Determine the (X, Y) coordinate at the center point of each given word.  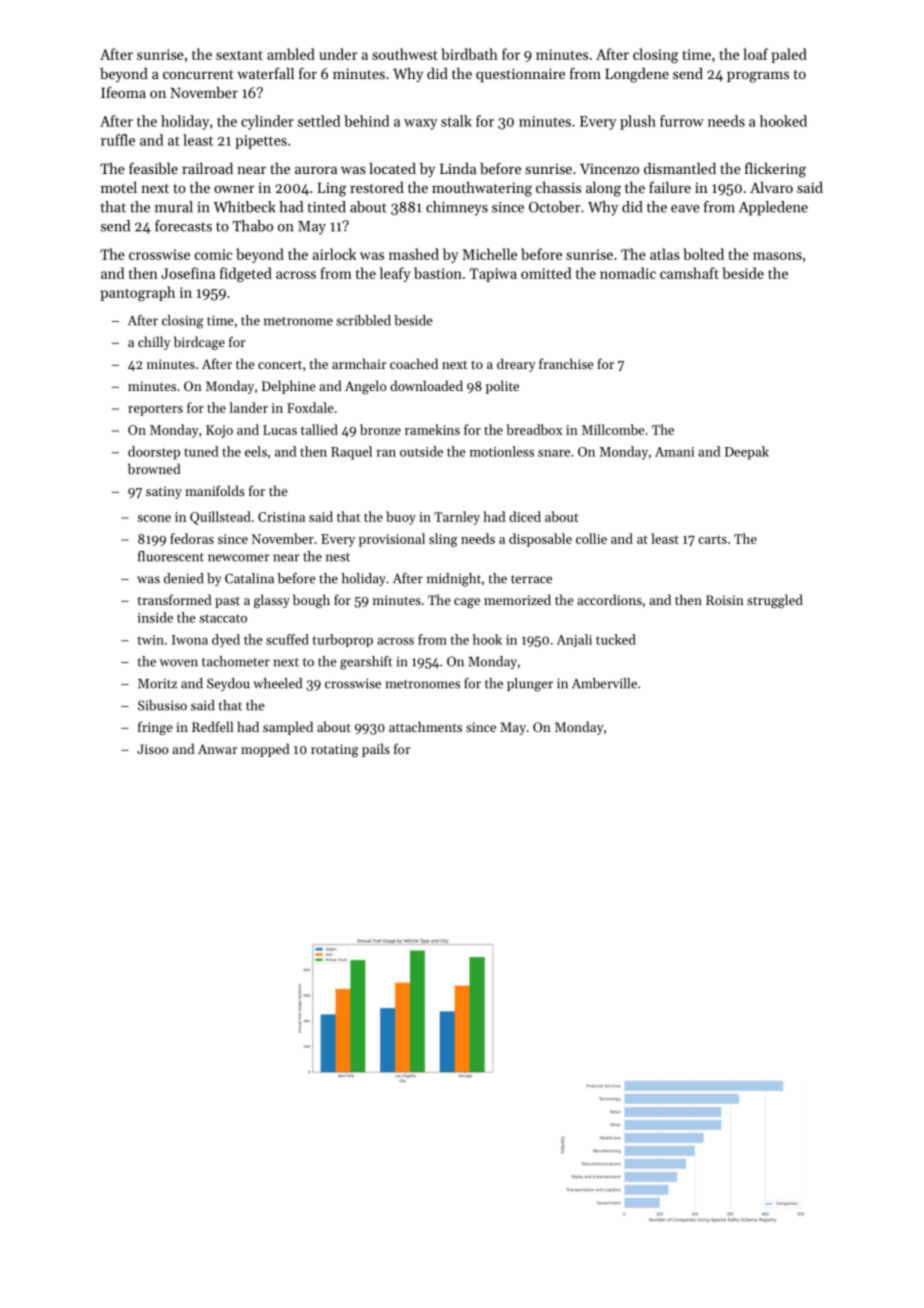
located (392, 168)
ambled (291, 54)
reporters (155, 410)
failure (670, 187)
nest (338, 557)
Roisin (725, 600)
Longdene (637, 75)
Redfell (212, 726)
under (338, 54)
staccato (223, 618)
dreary (516, 365)
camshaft (689, 273)
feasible (153, 168)
